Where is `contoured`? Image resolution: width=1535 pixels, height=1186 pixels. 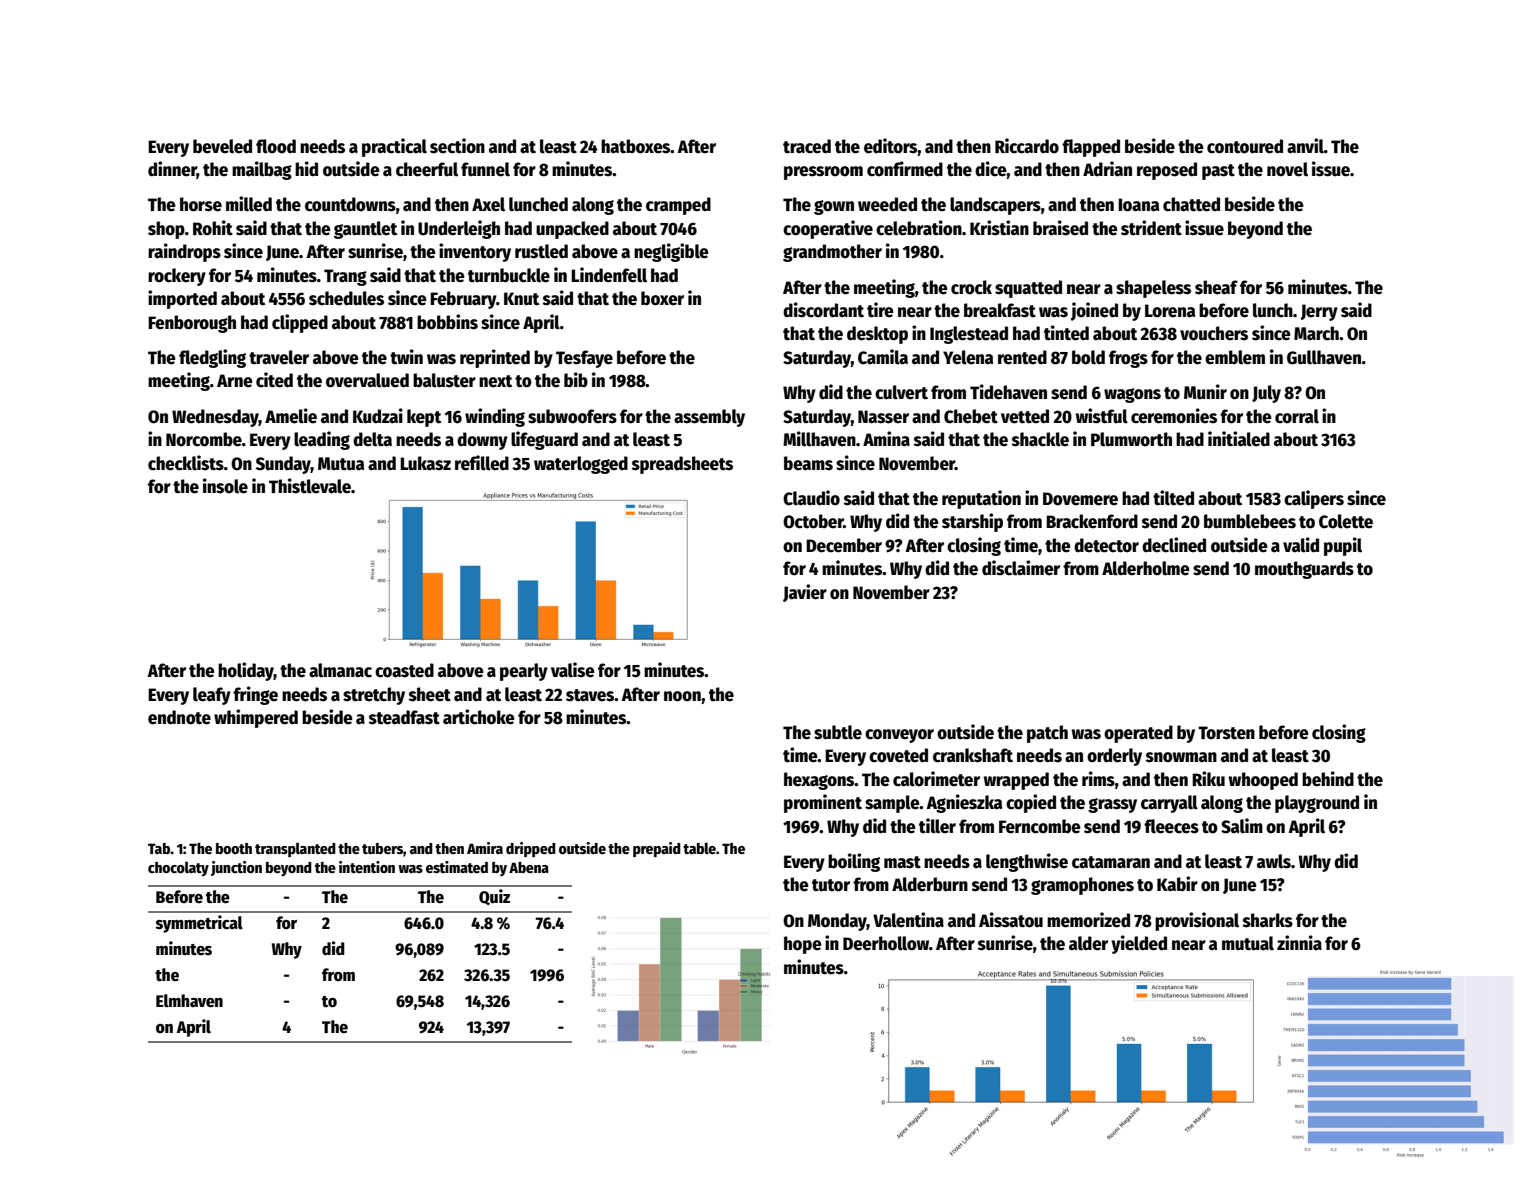
contoured is located at coordinates (1245, 146).
